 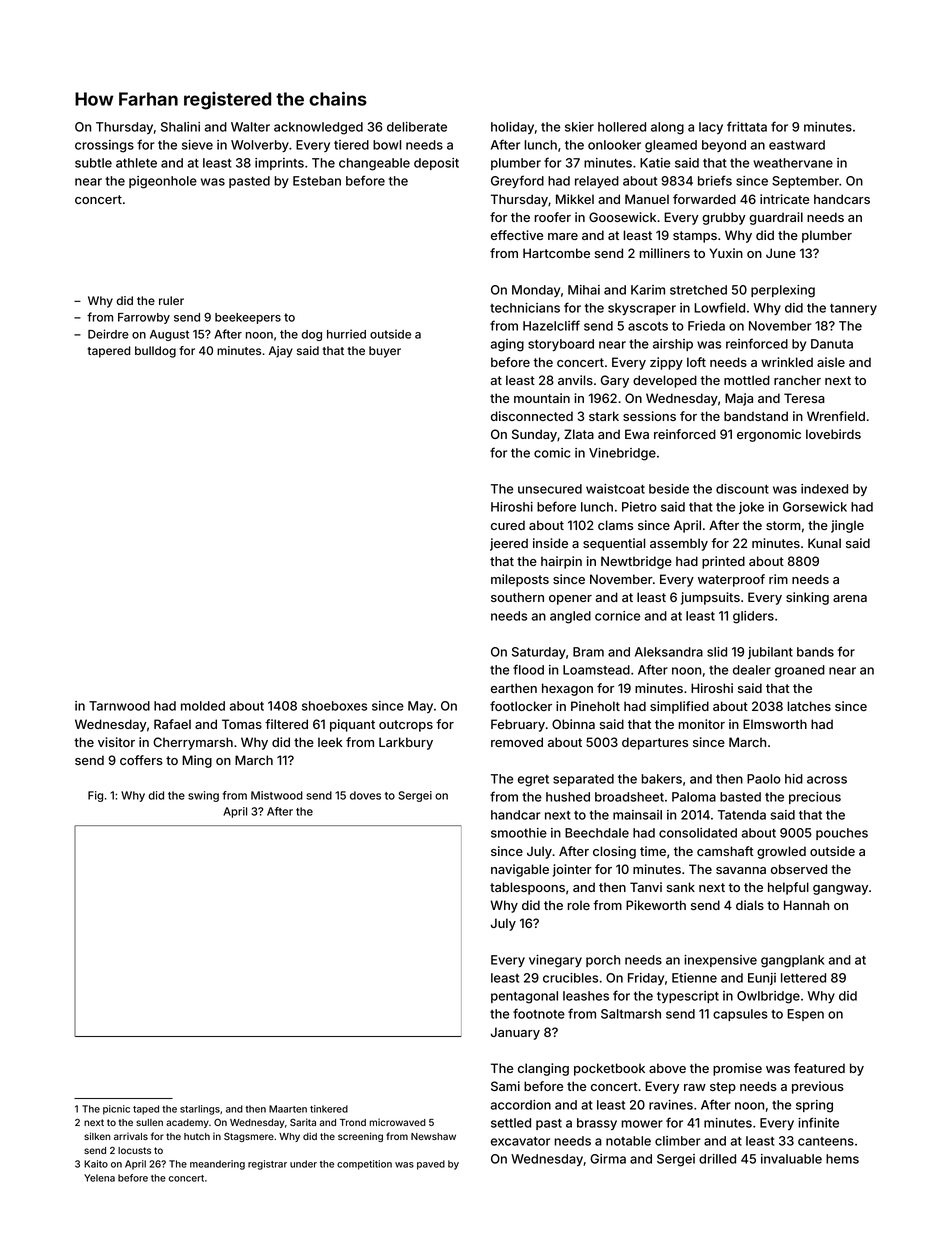 What do you see at coordinates (805, 1015) in the page?
I see `Espen` at bounding box center [805, 1015].
